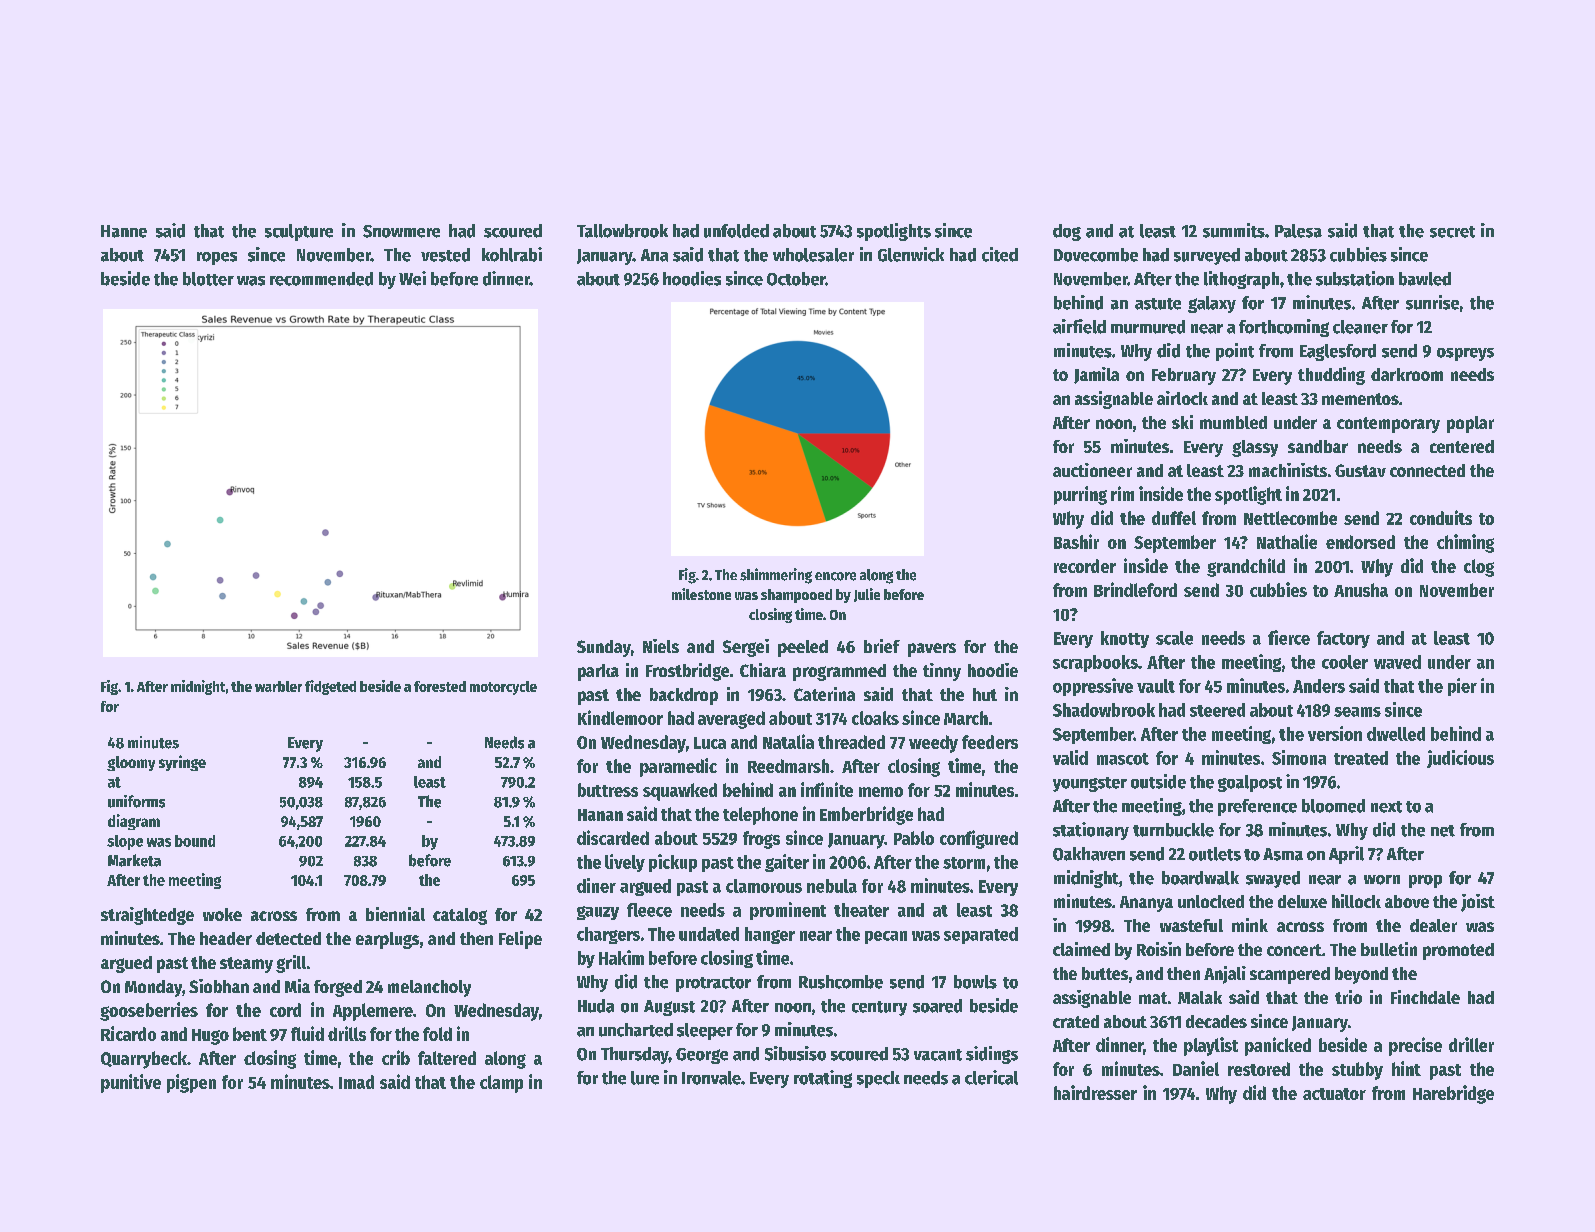  Describe the element at coordinates (356, 1082) in the screenshot. I see `Imad` at that location.
